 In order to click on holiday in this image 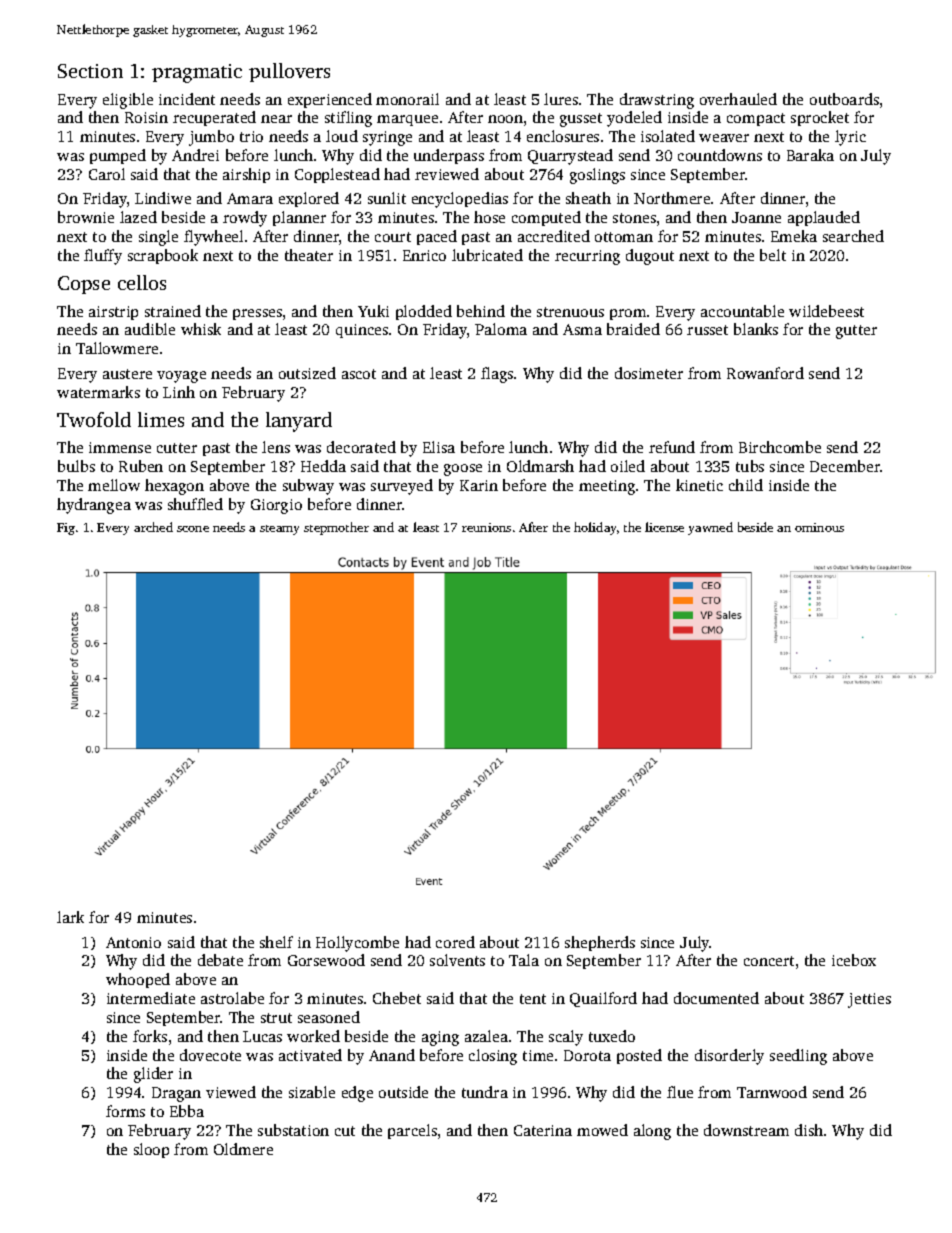, I will do `click(595, 528)`.
